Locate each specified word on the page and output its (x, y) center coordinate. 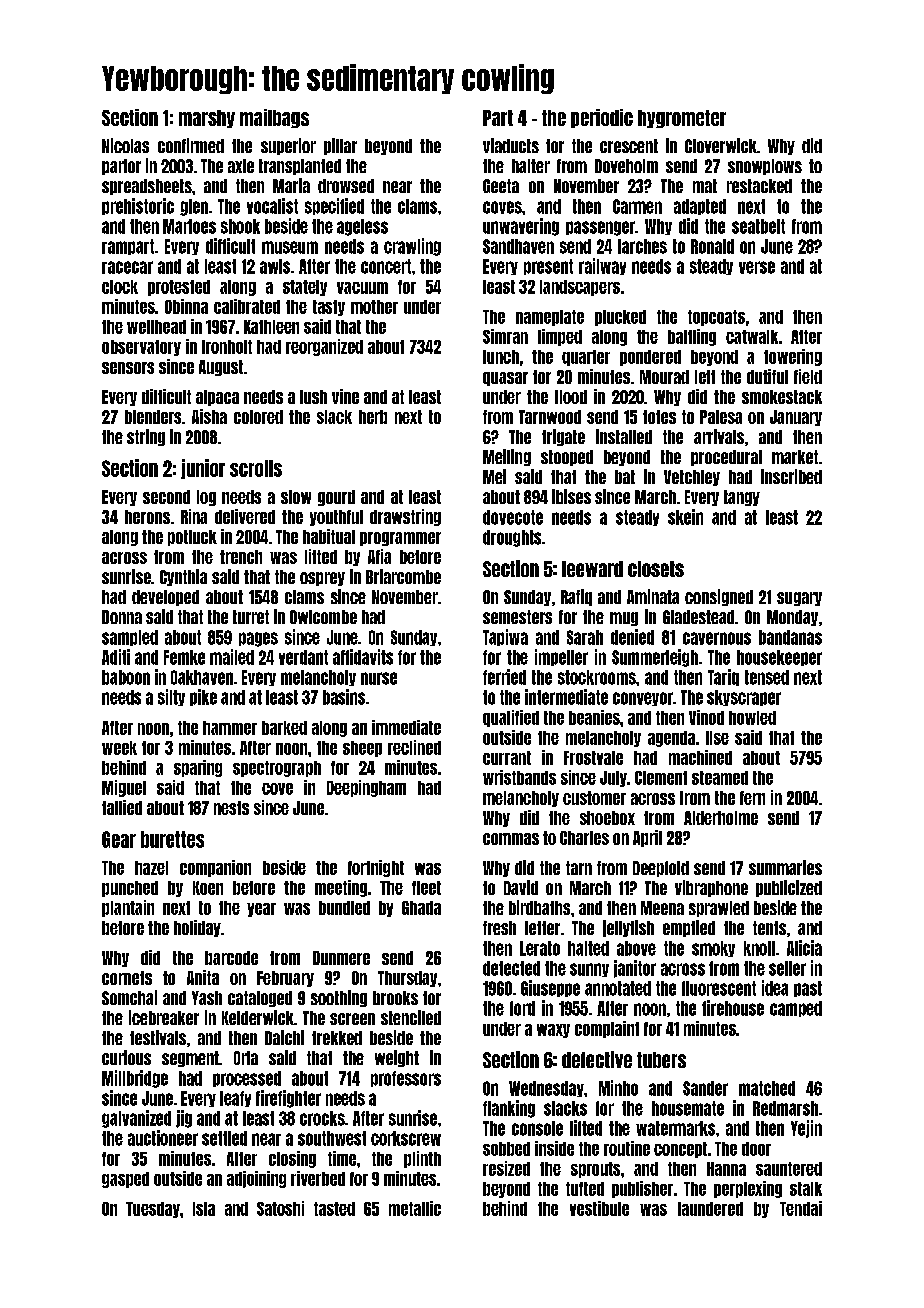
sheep (362, 749)
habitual (329, 536)
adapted (700, 207)
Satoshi (280, 1208)
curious (126, 1057)
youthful (336, 518)
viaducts (511, 145)
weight (397, 1058)
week (119, 748)
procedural (726, 458)
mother (374, 307)
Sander (705, 1088)
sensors (128, 368)
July (613, 779)
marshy (207, 119)
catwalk (752, 337)
